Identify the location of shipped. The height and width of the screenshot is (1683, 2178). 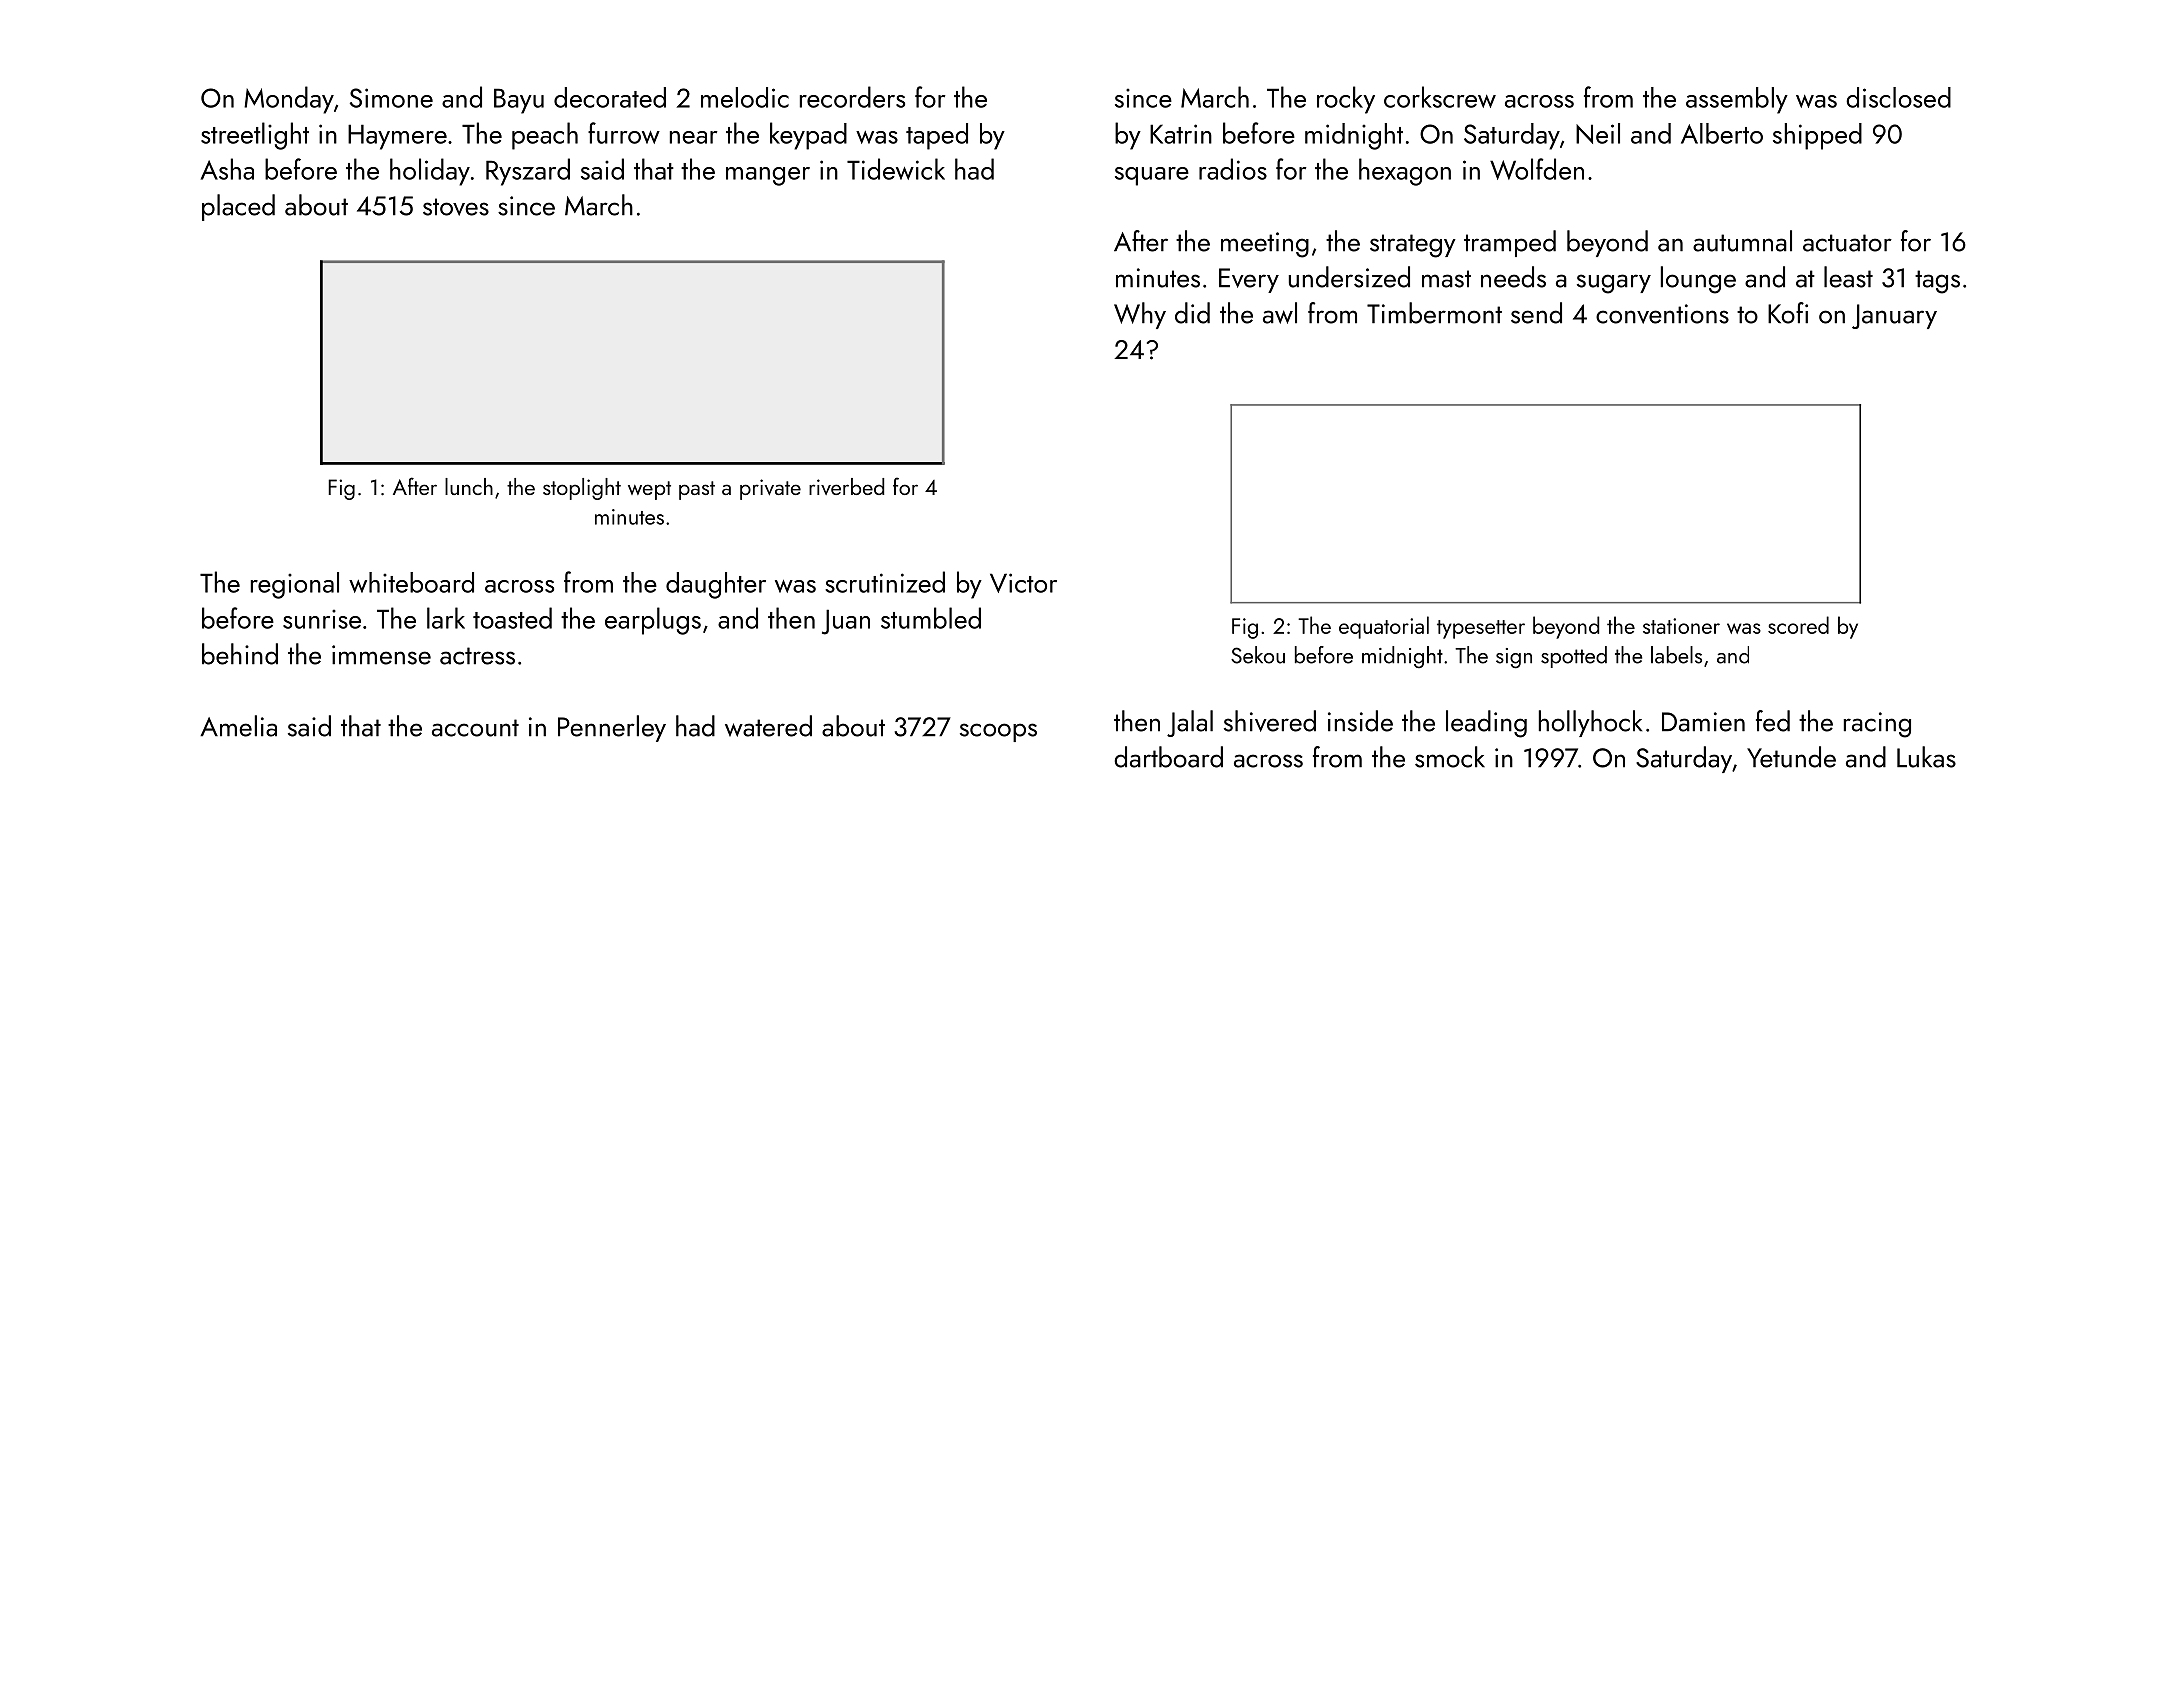
(1817, 136).
